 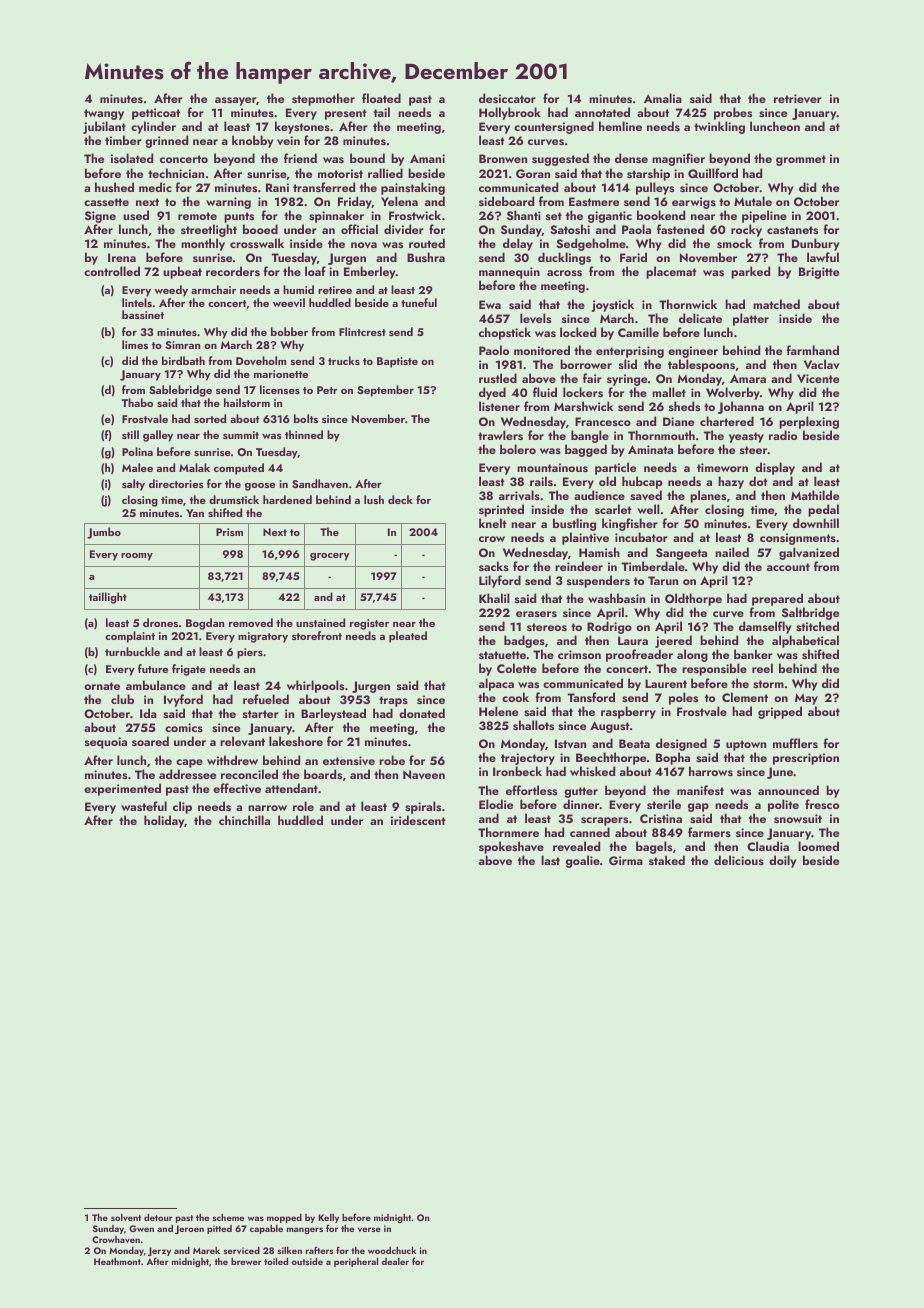 What do you see at coordinates (418, 820) in the page?
I see `iridescent` at bounding box center [418, 820].
